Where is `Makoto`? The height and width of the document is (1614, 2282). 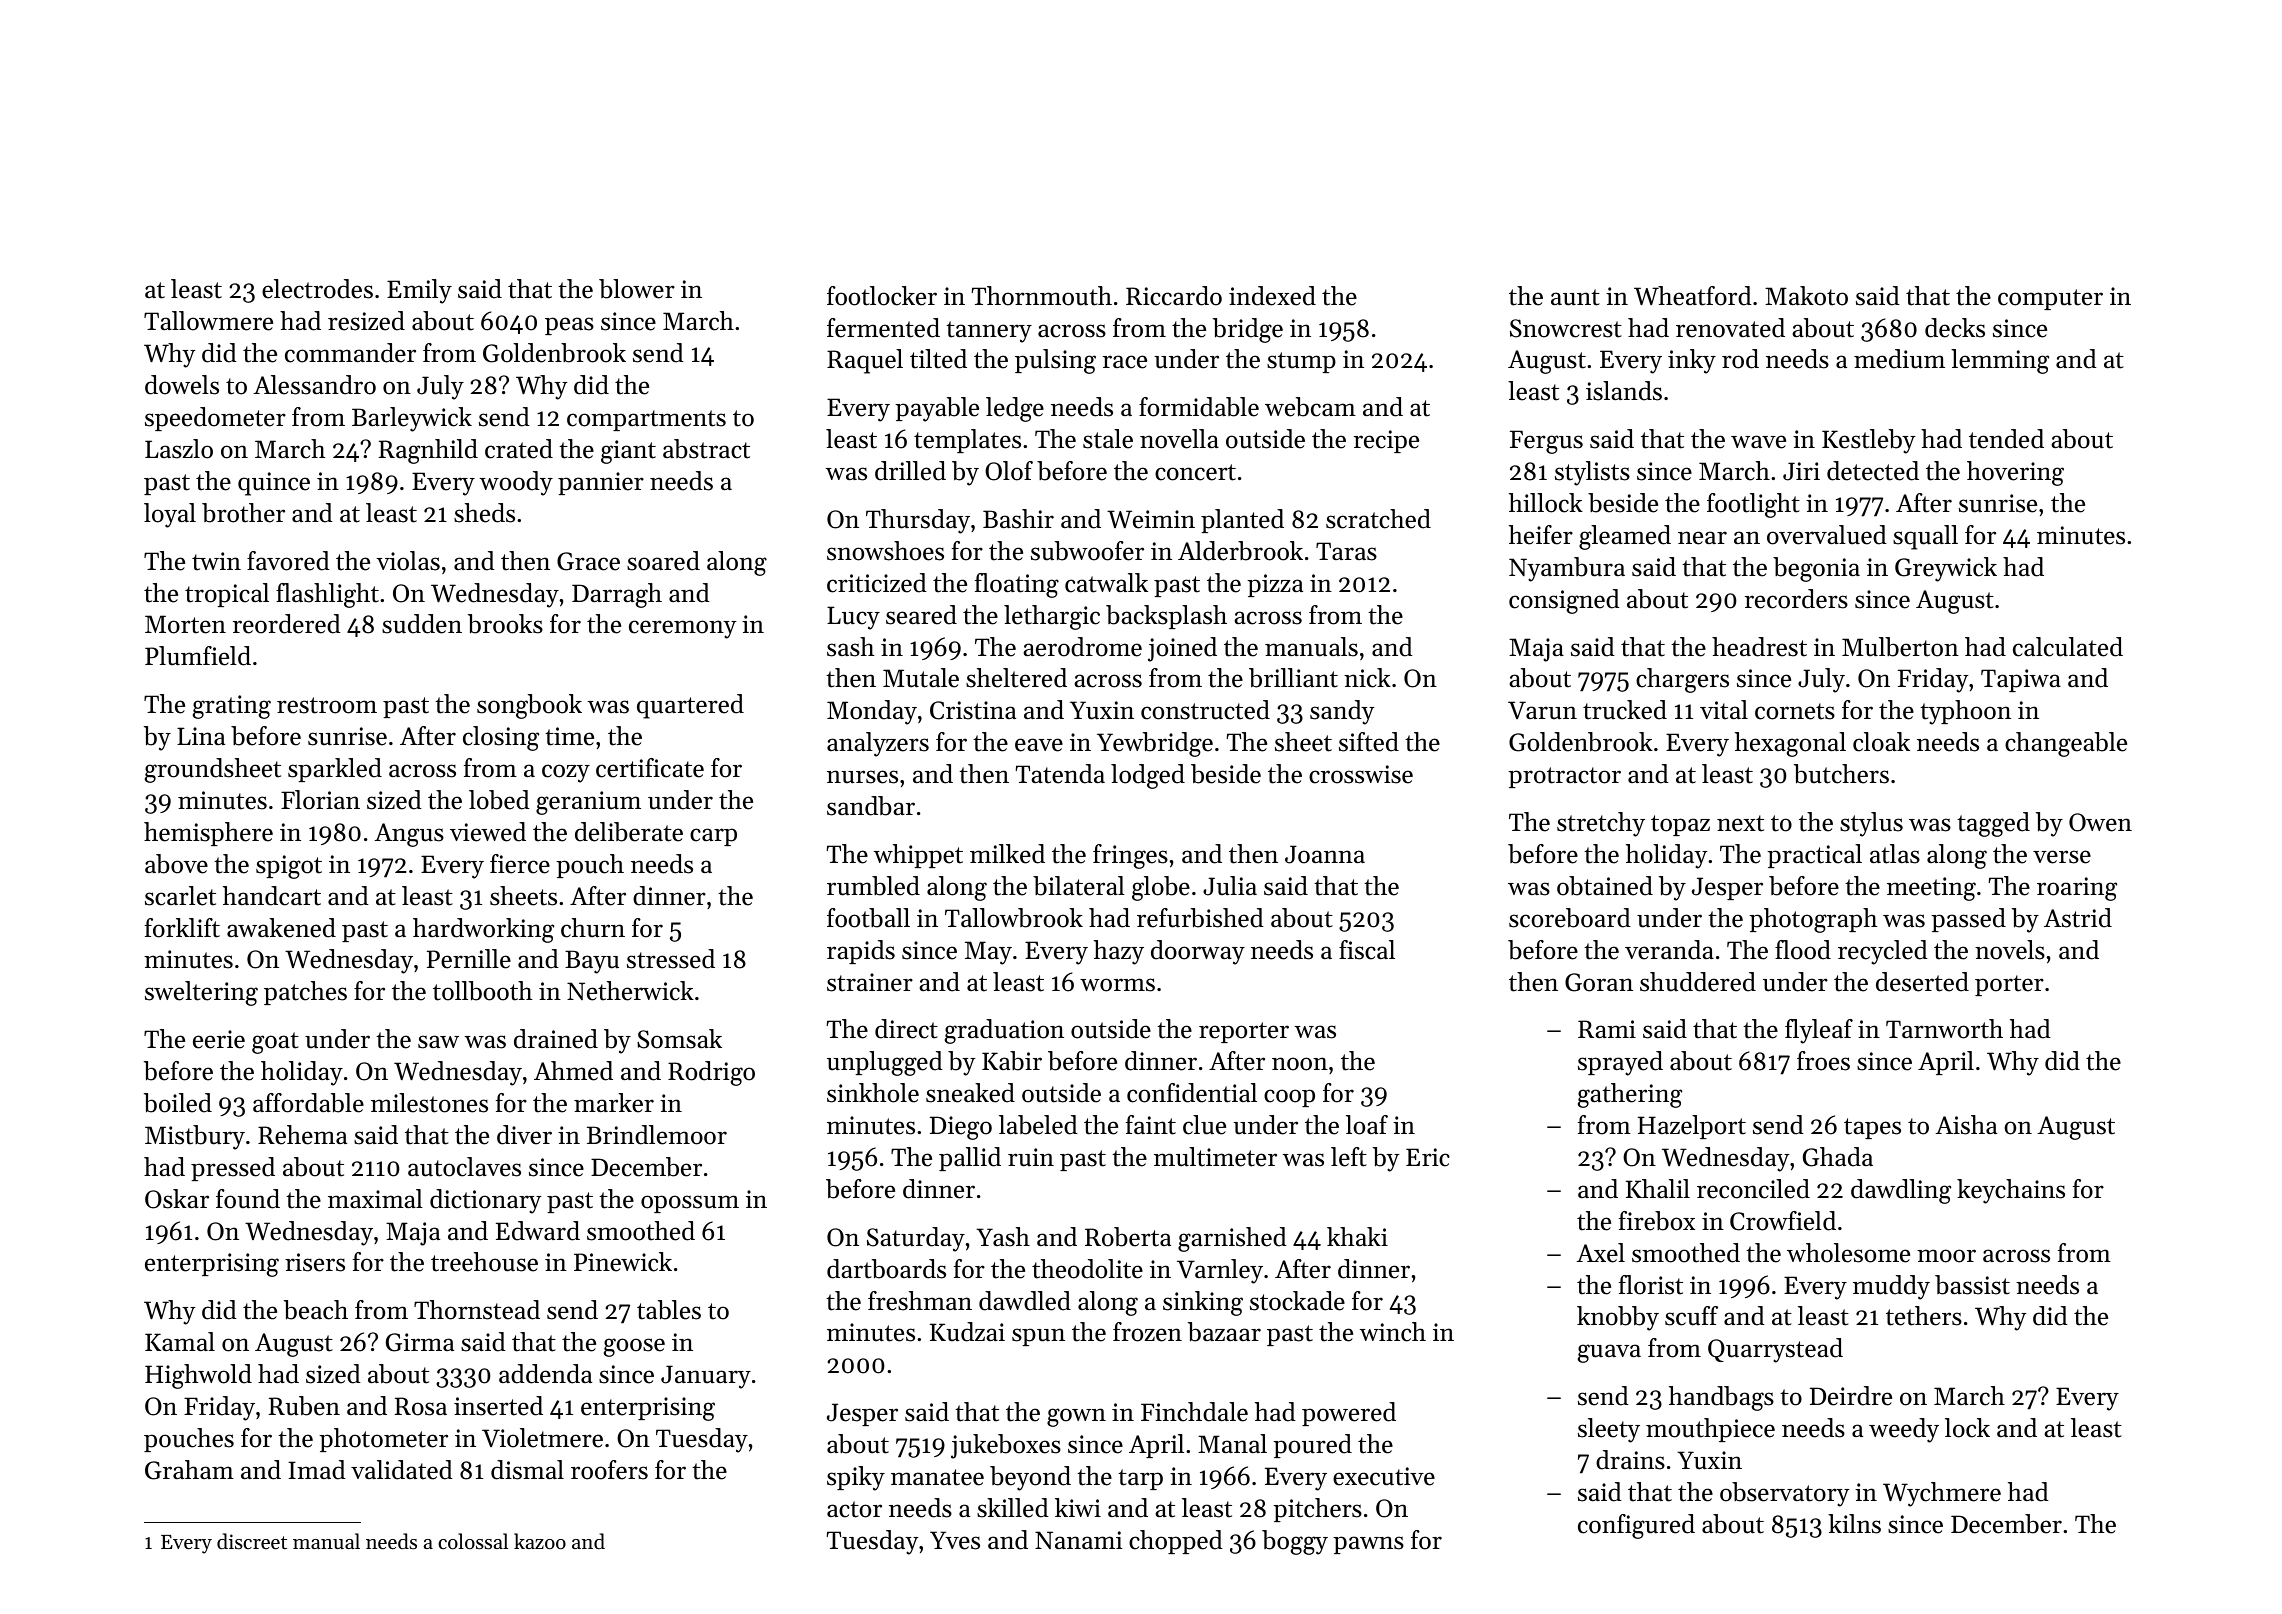 Makoto is located at coordinates (1806, 296).
